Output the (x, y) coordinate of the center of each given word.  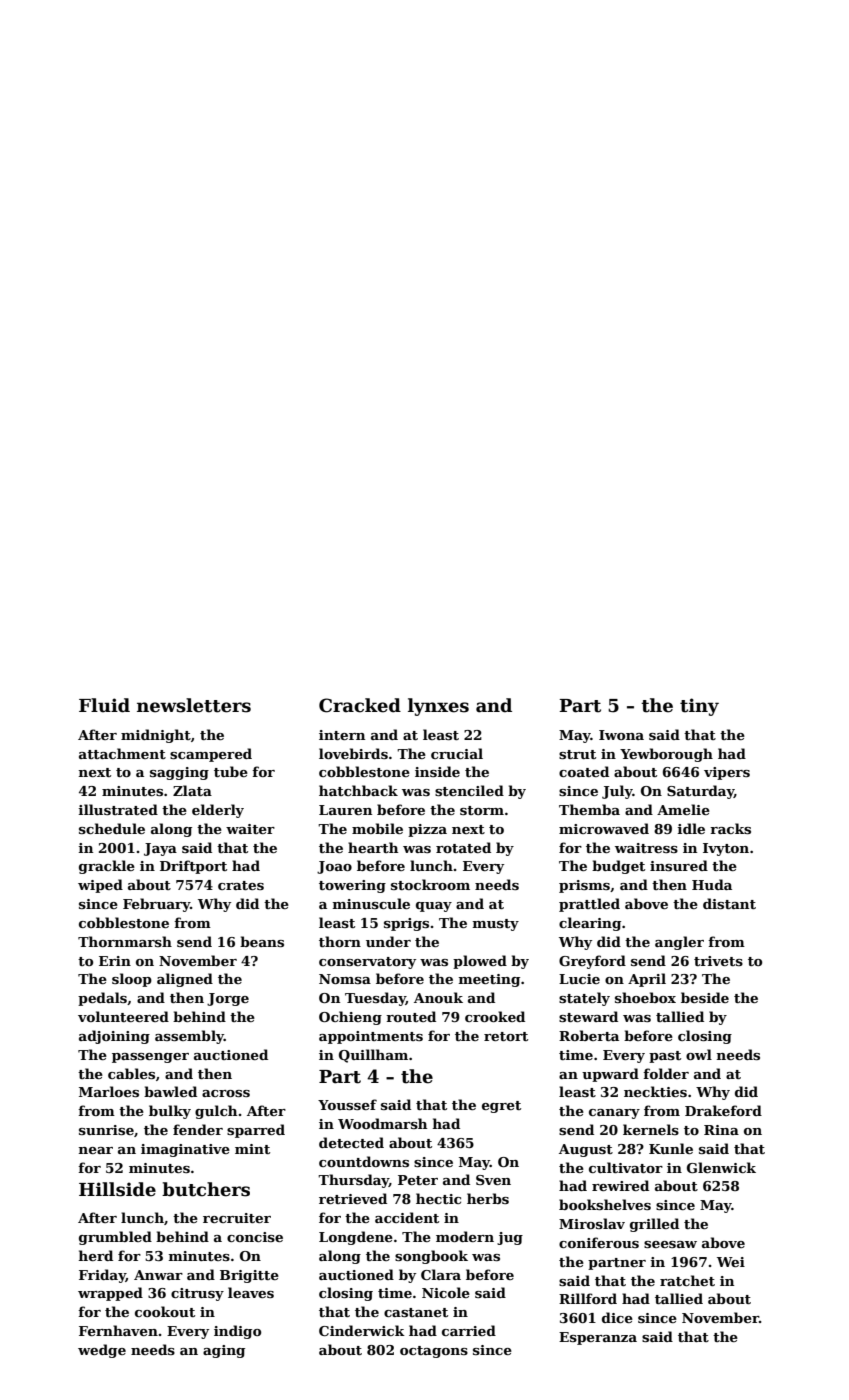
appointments (371, 1037)
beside (705, 997)
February (156, 905)
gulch (216, 1112)
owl (699, 1054)
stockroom (430, 884)
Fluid (104, 705)
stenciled (469, 790)
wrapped (110, 1294)
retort (506, 1036)
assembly (189, 1037)
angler (679, 943)
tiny (699, 707)
